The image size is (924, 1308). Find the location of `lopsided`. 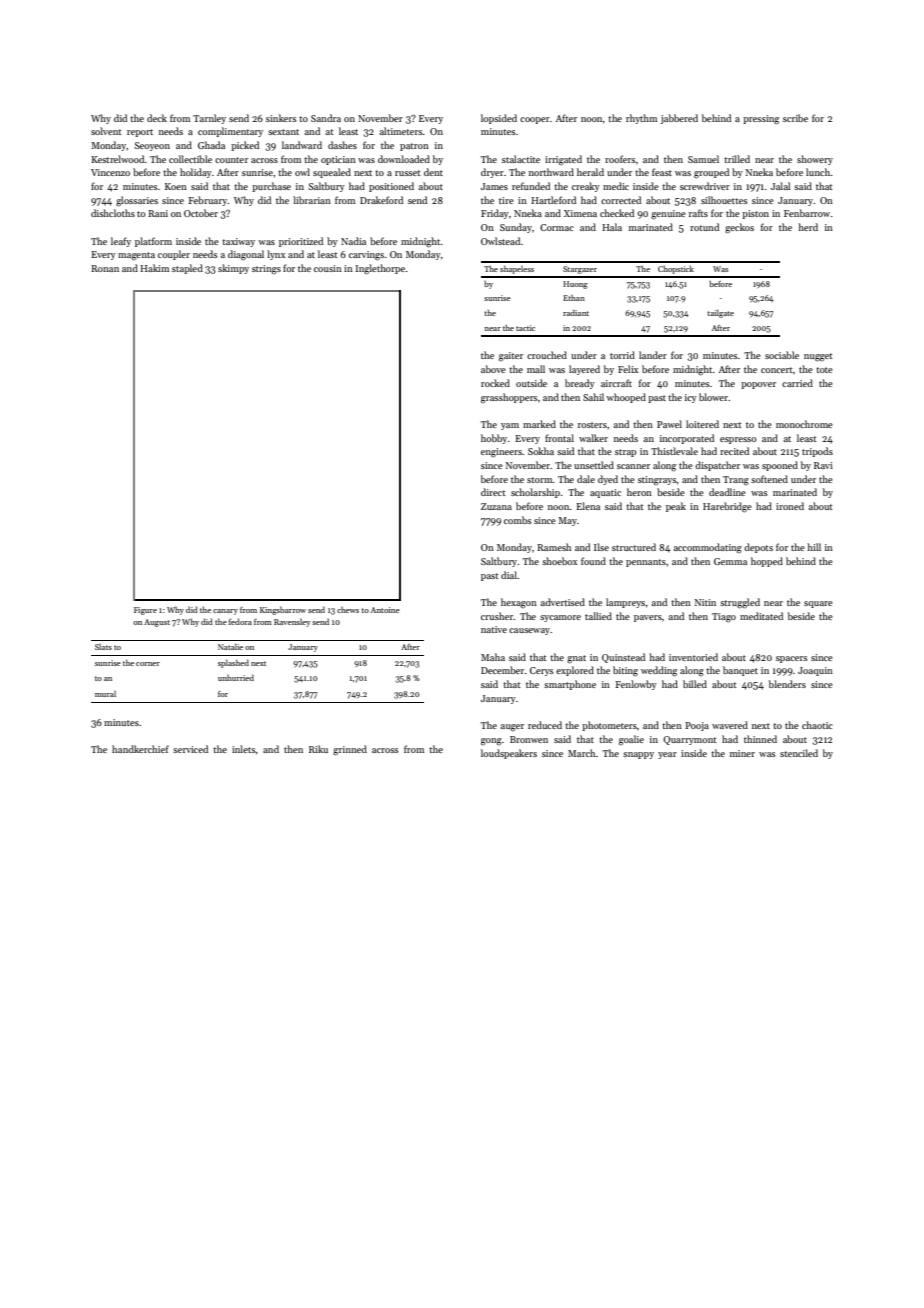

lopsided is located at coordinates (499, 119).
